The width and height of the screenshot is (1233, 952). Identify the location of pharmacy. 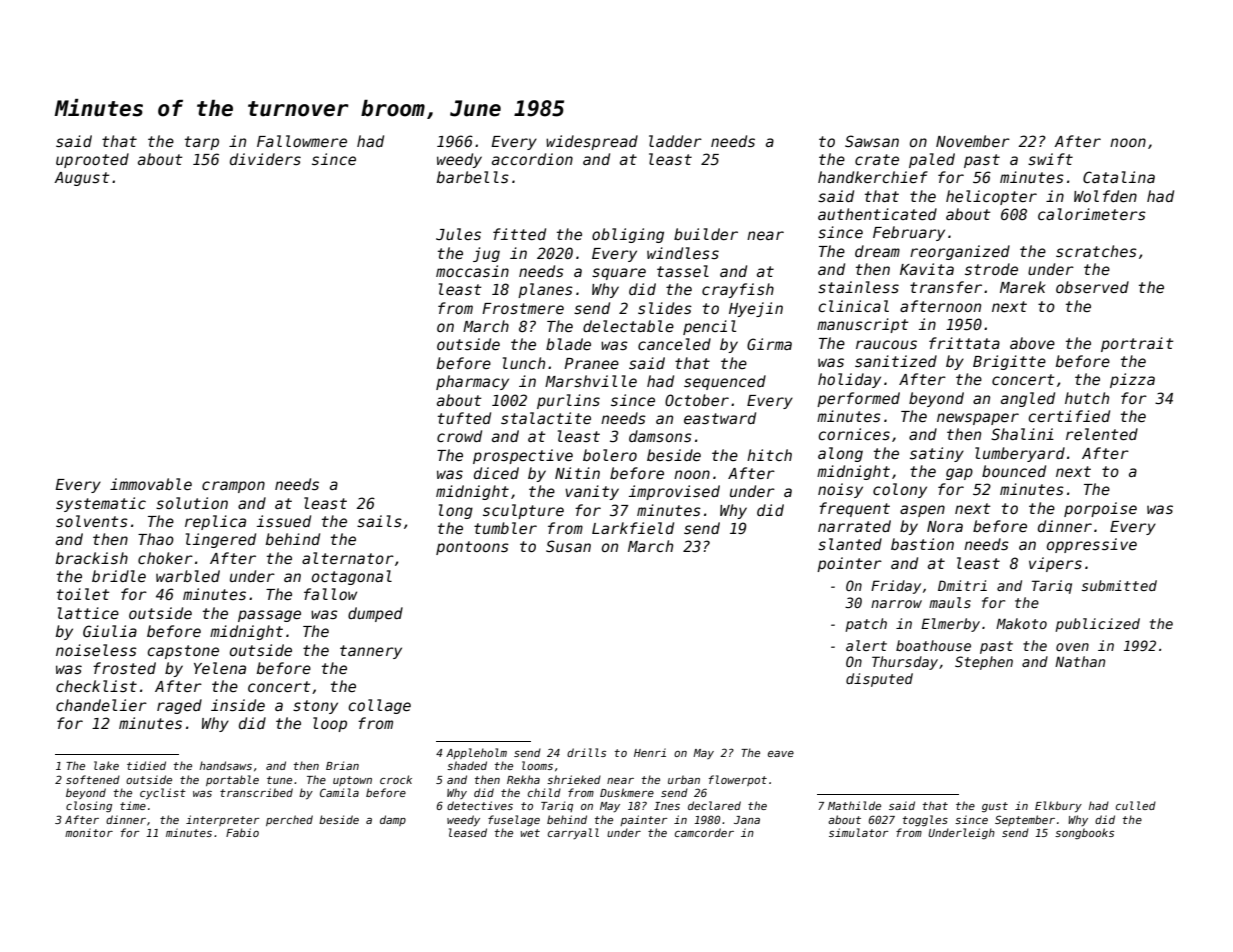
(472, 382).
